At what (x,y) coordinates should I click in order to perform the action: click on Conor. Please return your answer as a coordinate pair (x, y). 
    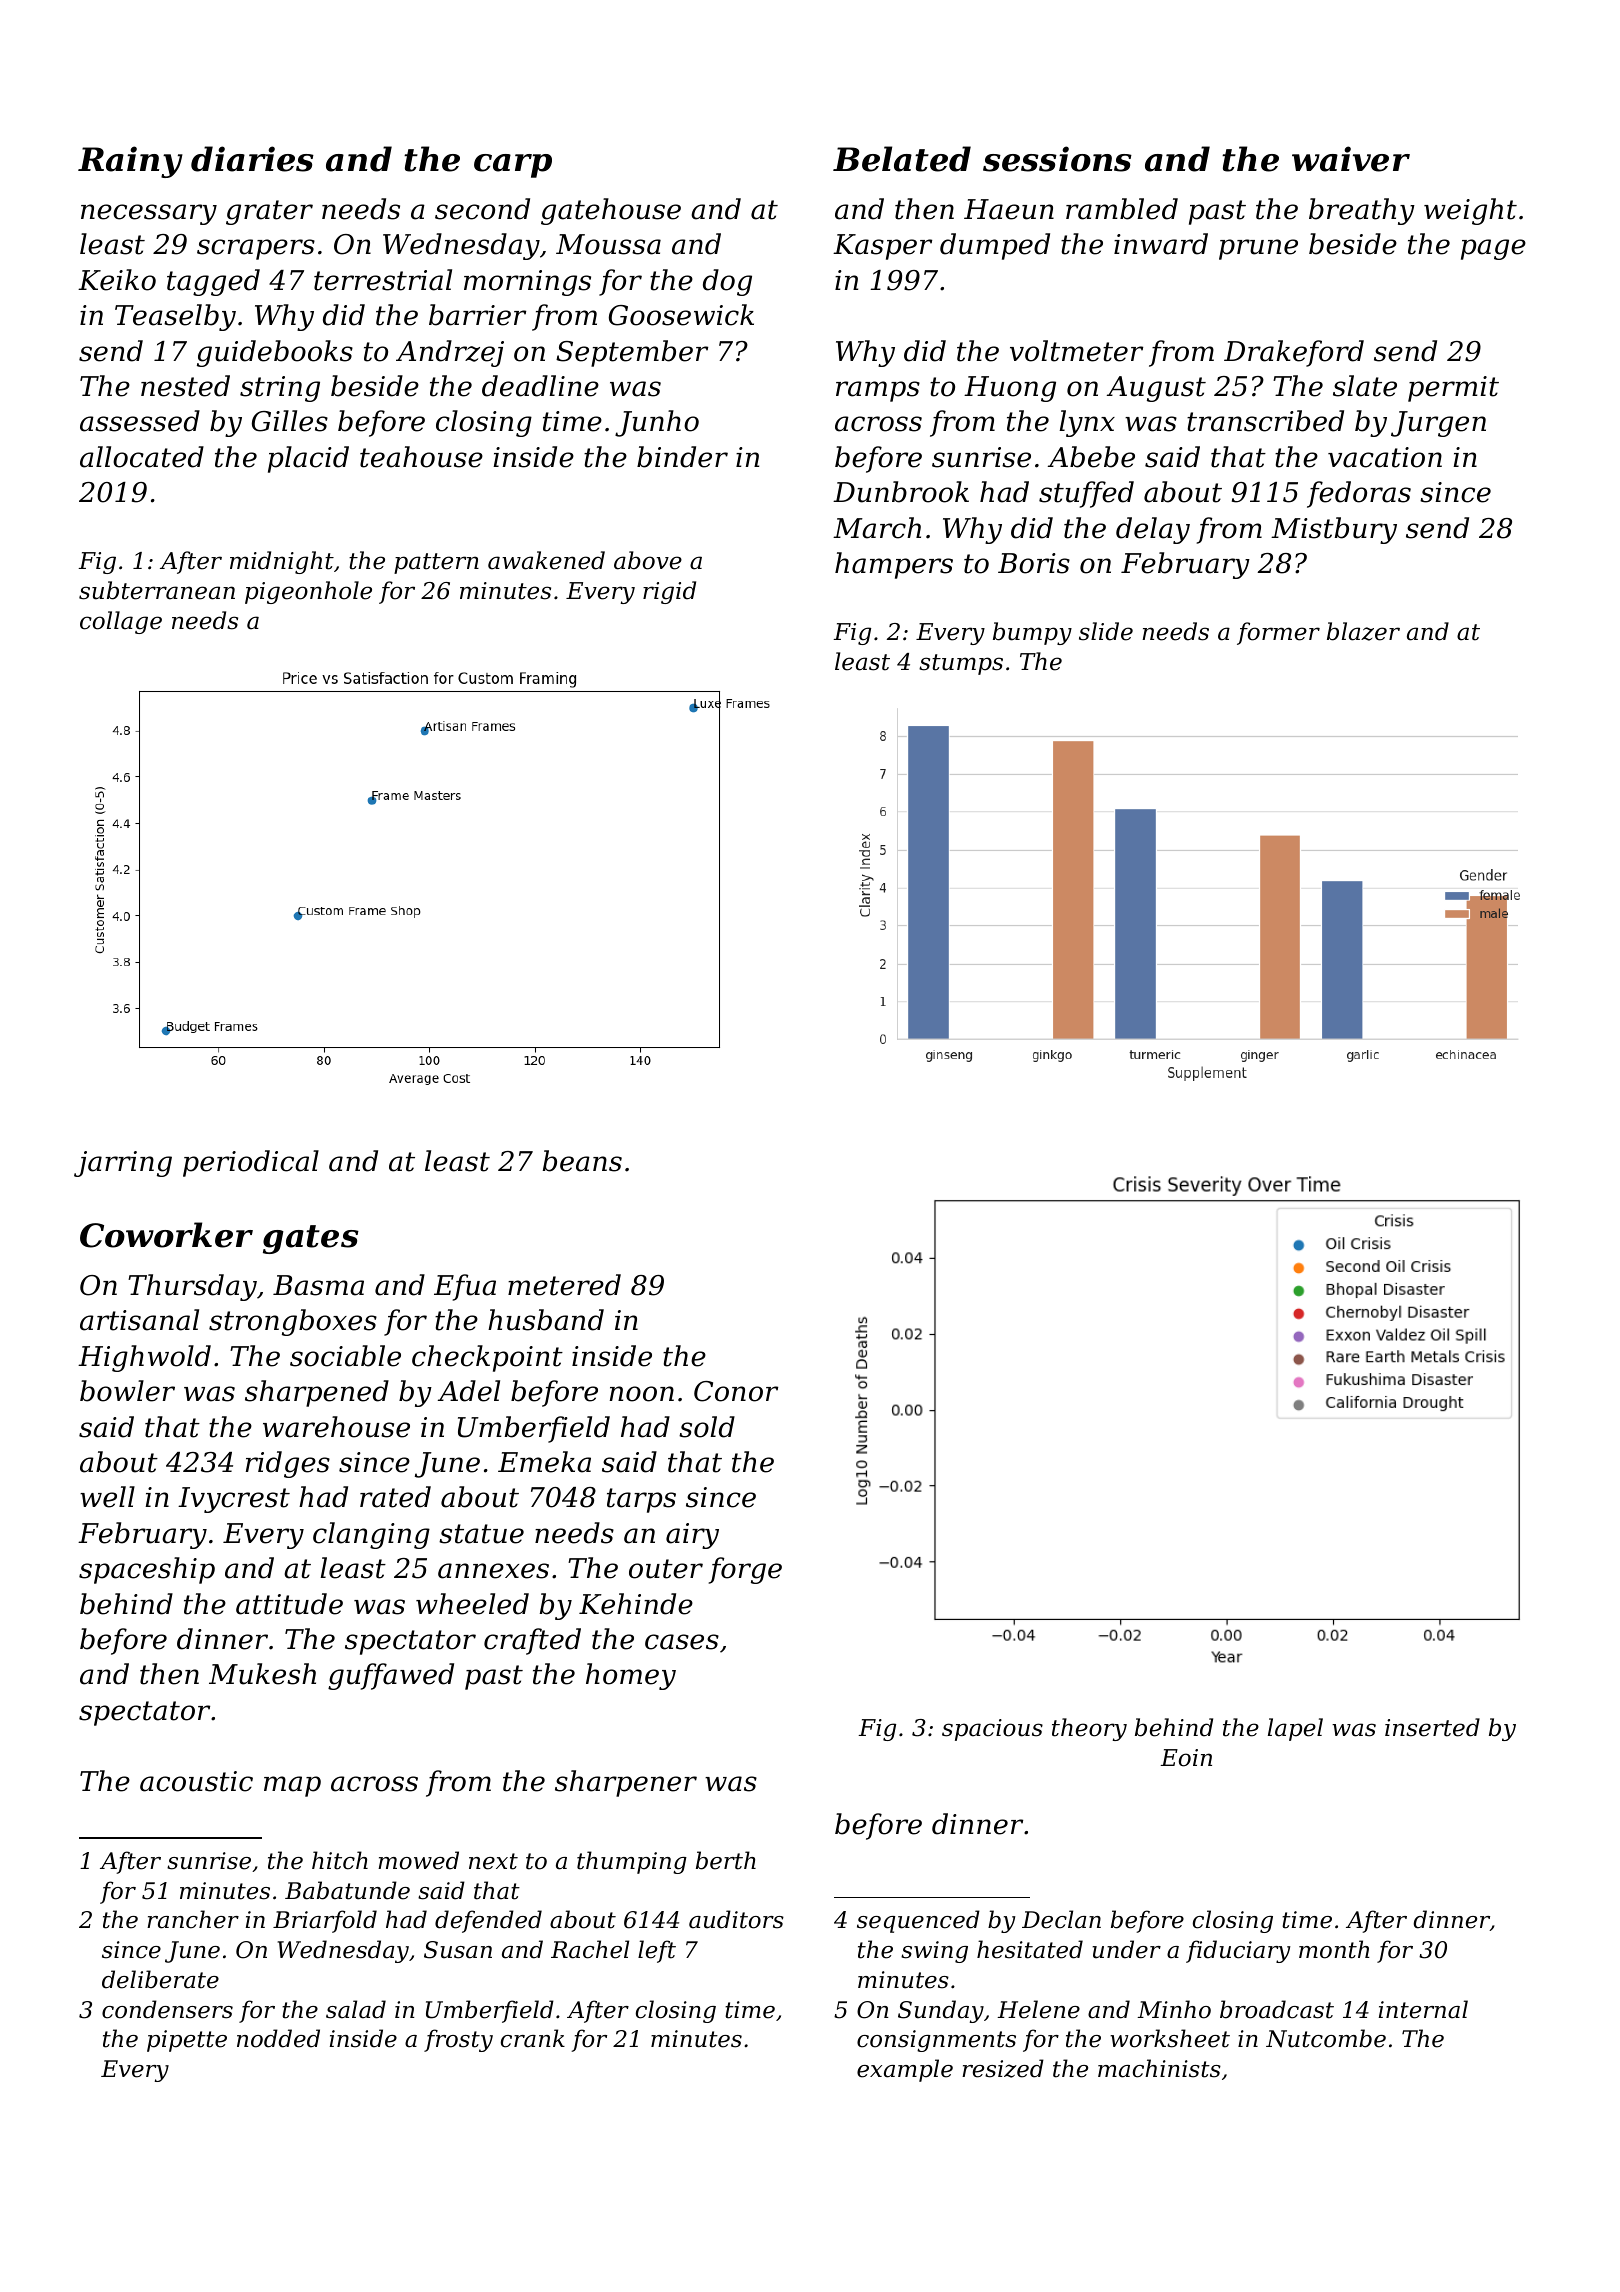
    Looking at the image, I should click on (736, 1391).
